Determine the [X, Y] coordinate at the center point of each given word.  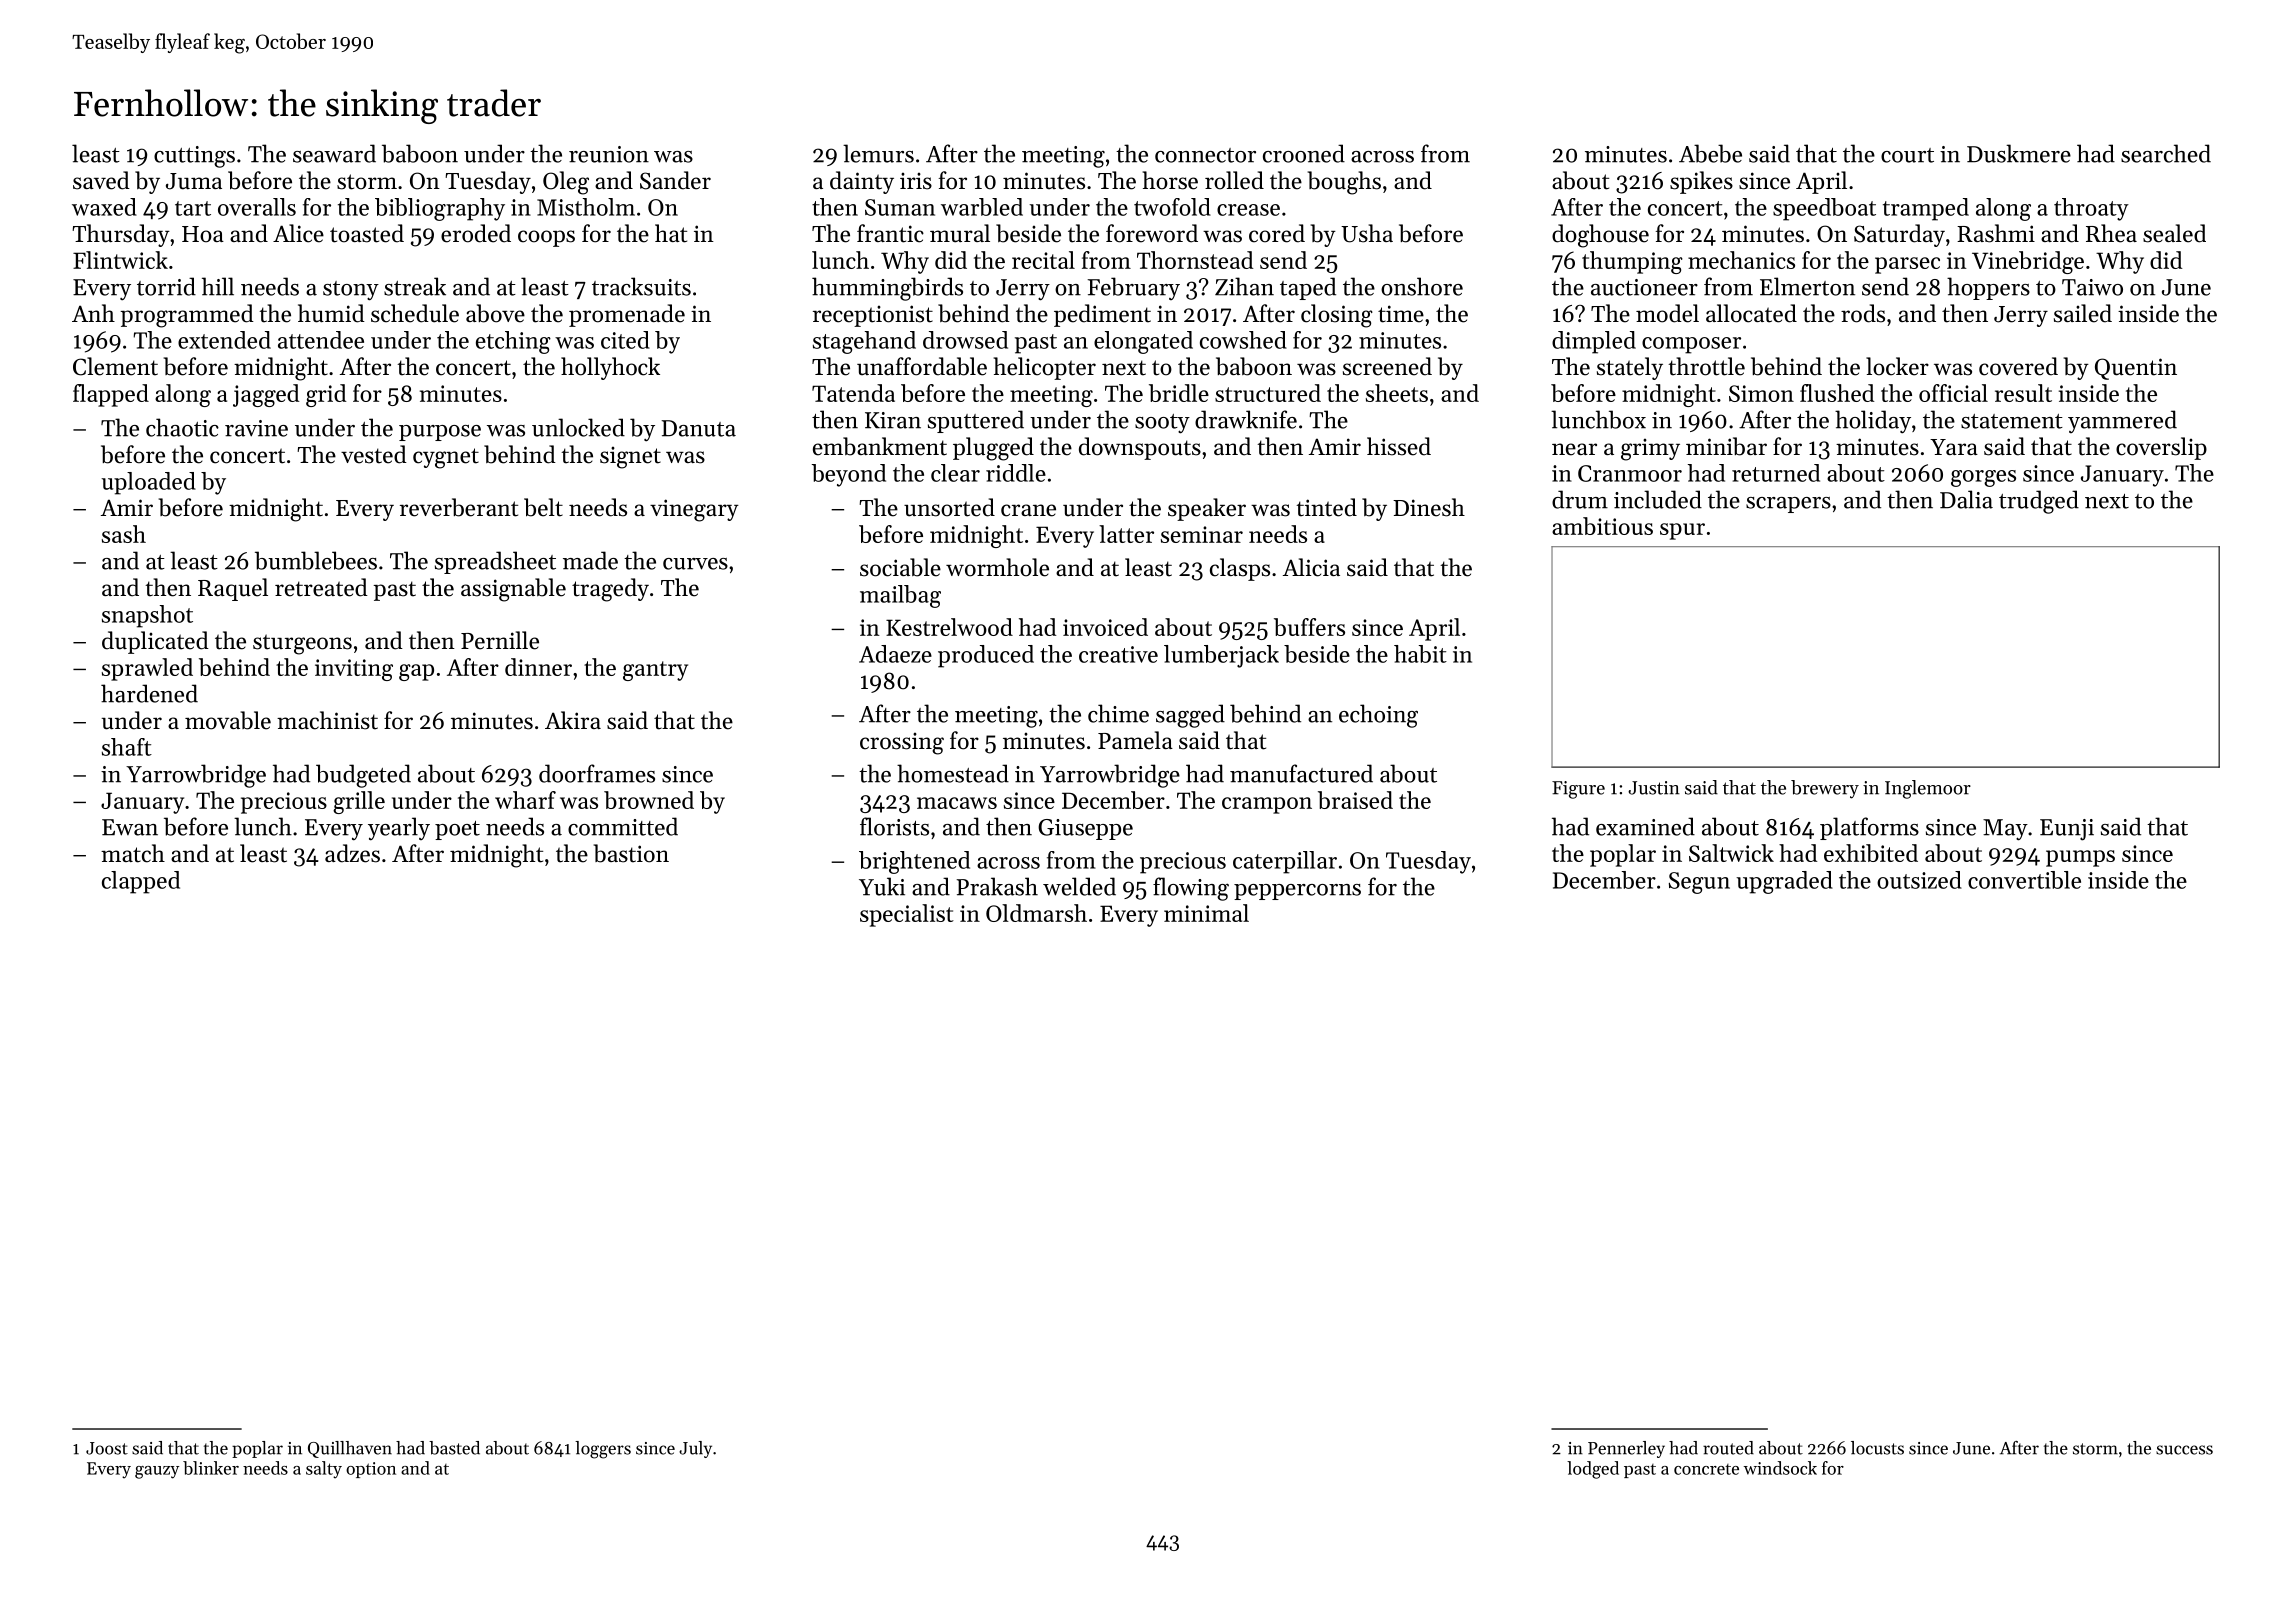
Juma [194, 181]
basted [454, 1448]
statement [2012, 421]
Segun [1699, 883]
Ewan [130, 827]
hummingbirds [887, 289]
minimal [1206, 913]
